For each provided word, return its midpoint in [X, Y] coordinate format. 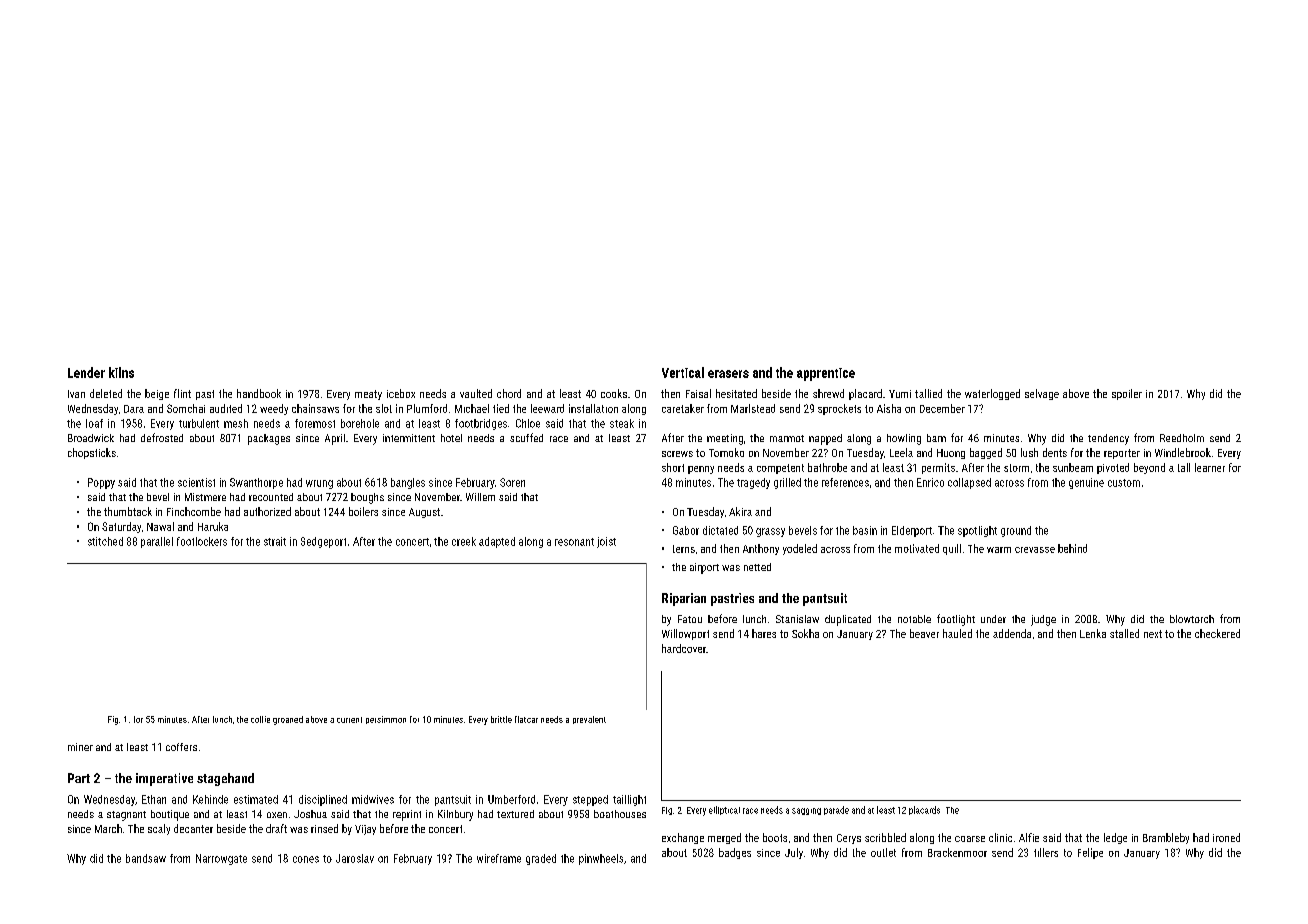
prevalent [589, 720]
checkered [1217, 633]
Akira [740, 511]
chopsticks [92, 453]
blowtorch [1192, 619]
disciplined [323, 800]
